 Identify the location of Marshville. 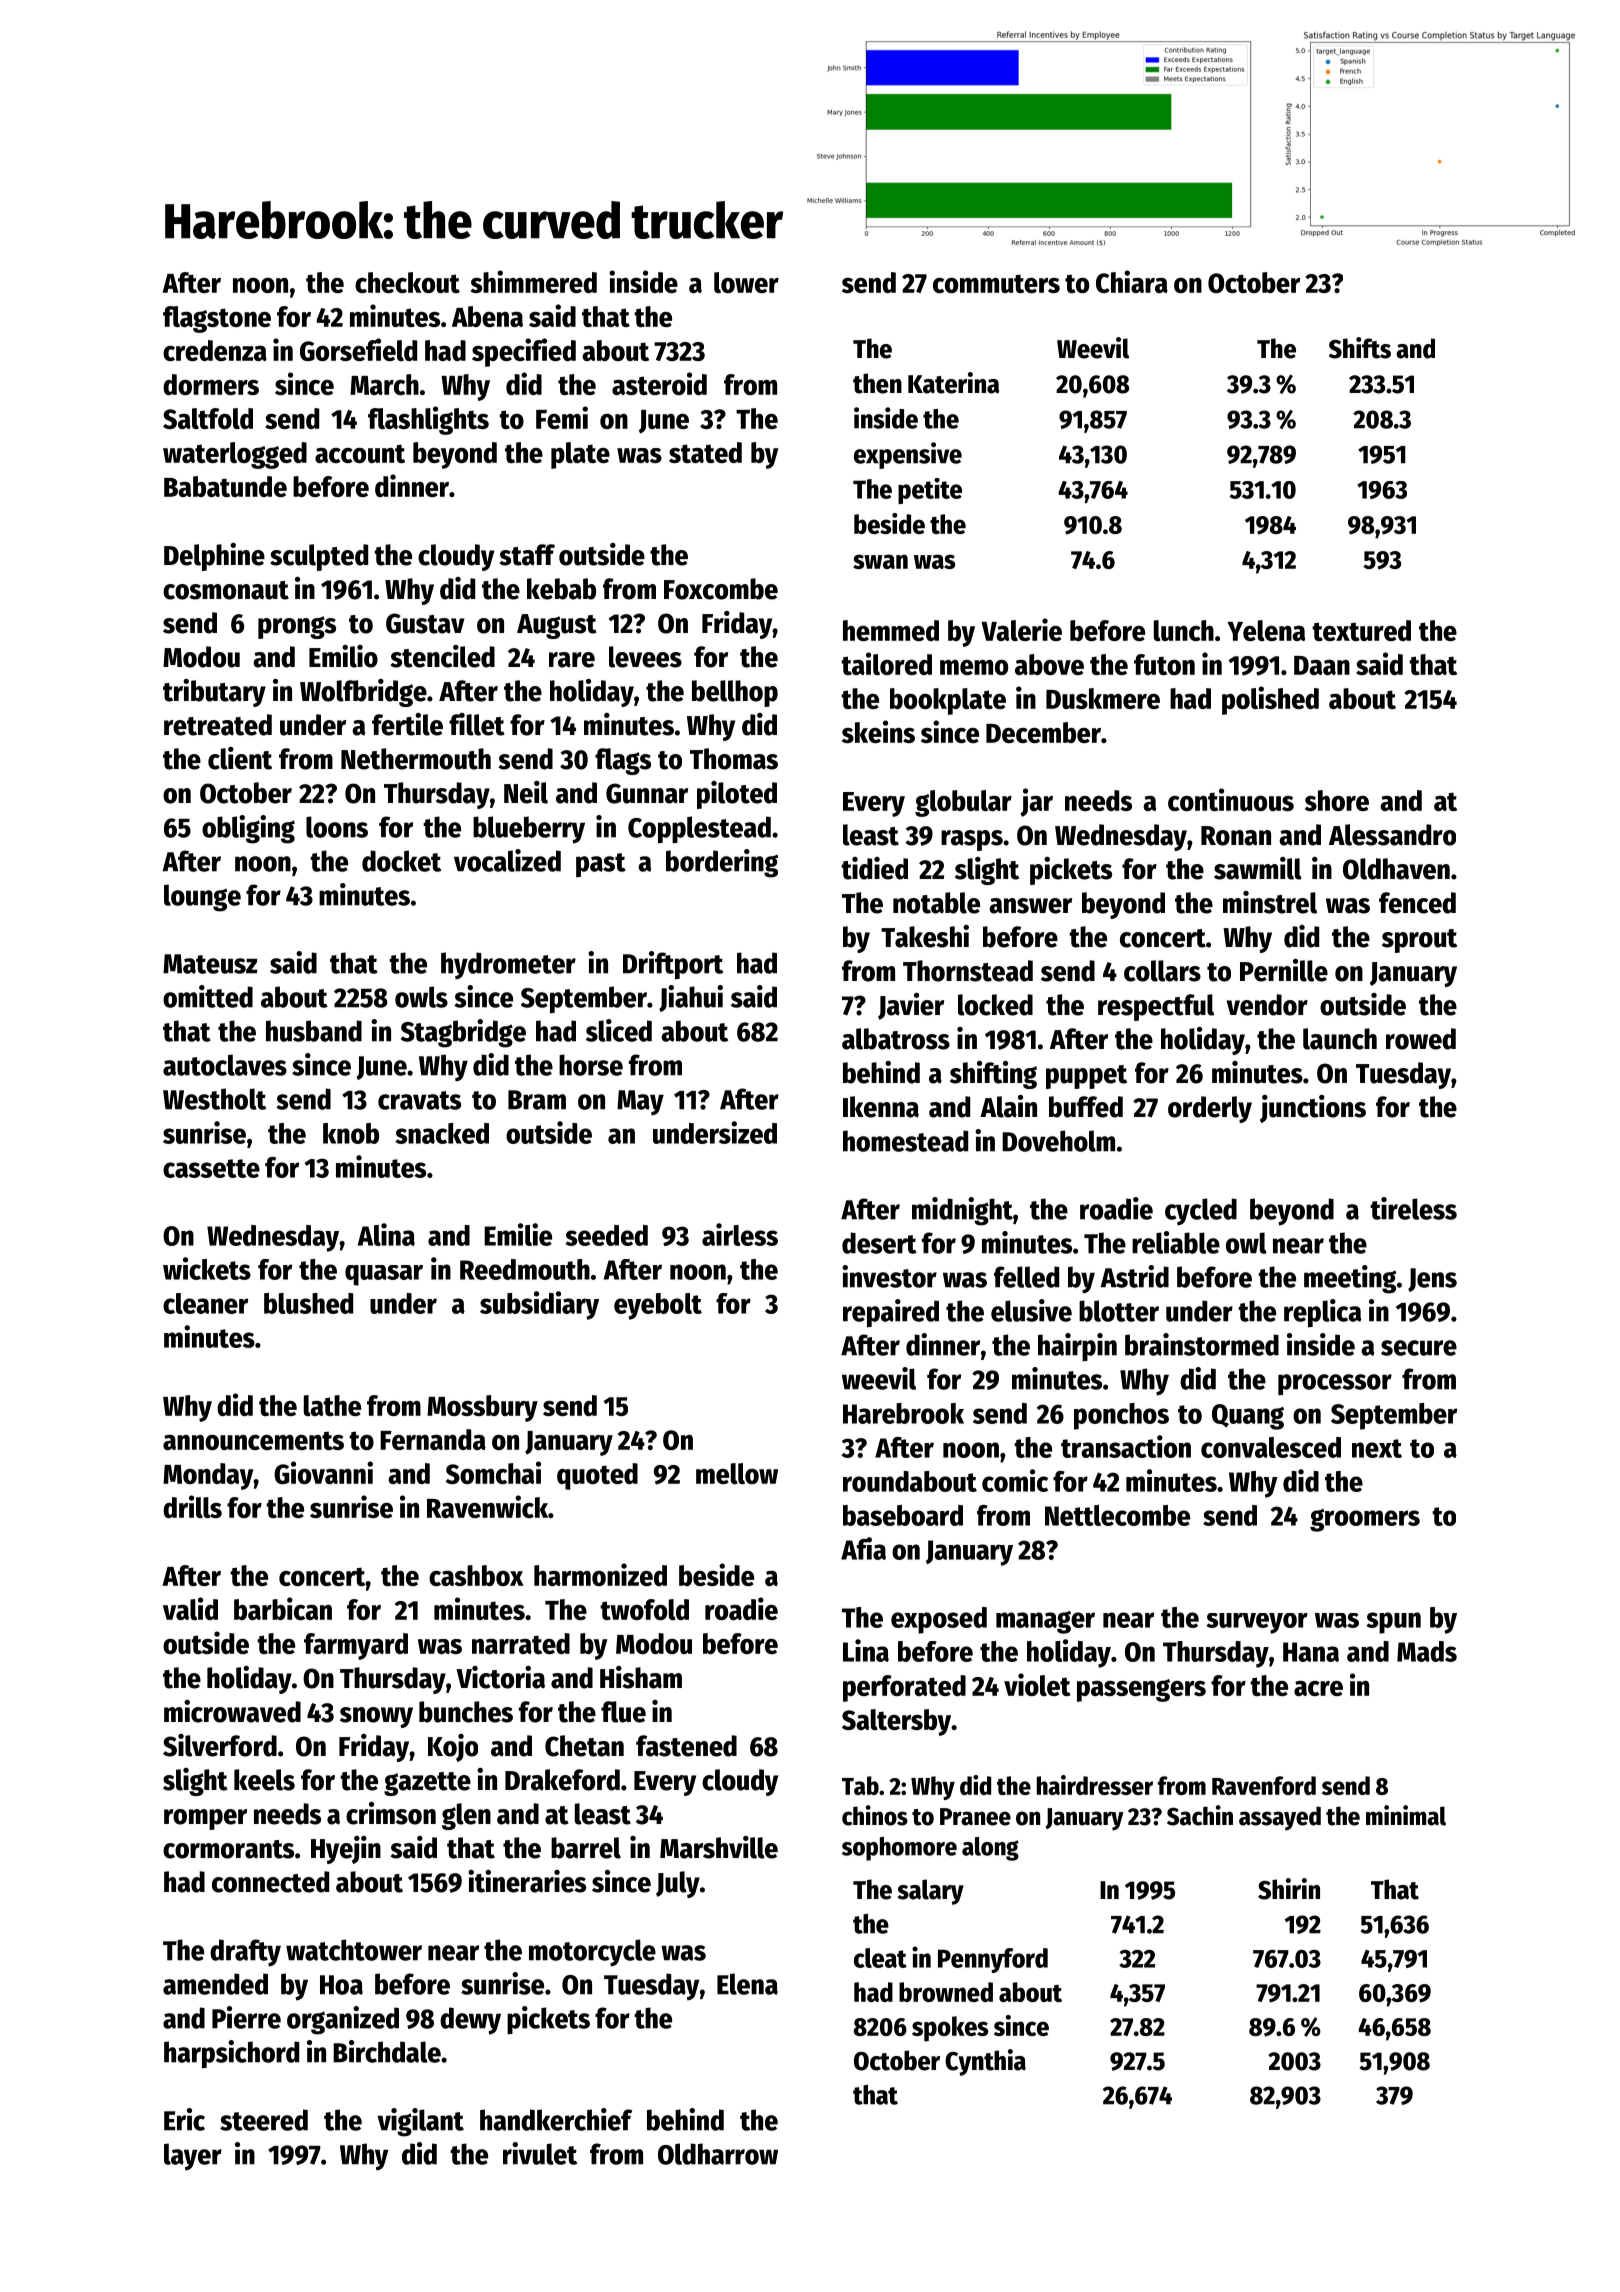
(719, 1847).
